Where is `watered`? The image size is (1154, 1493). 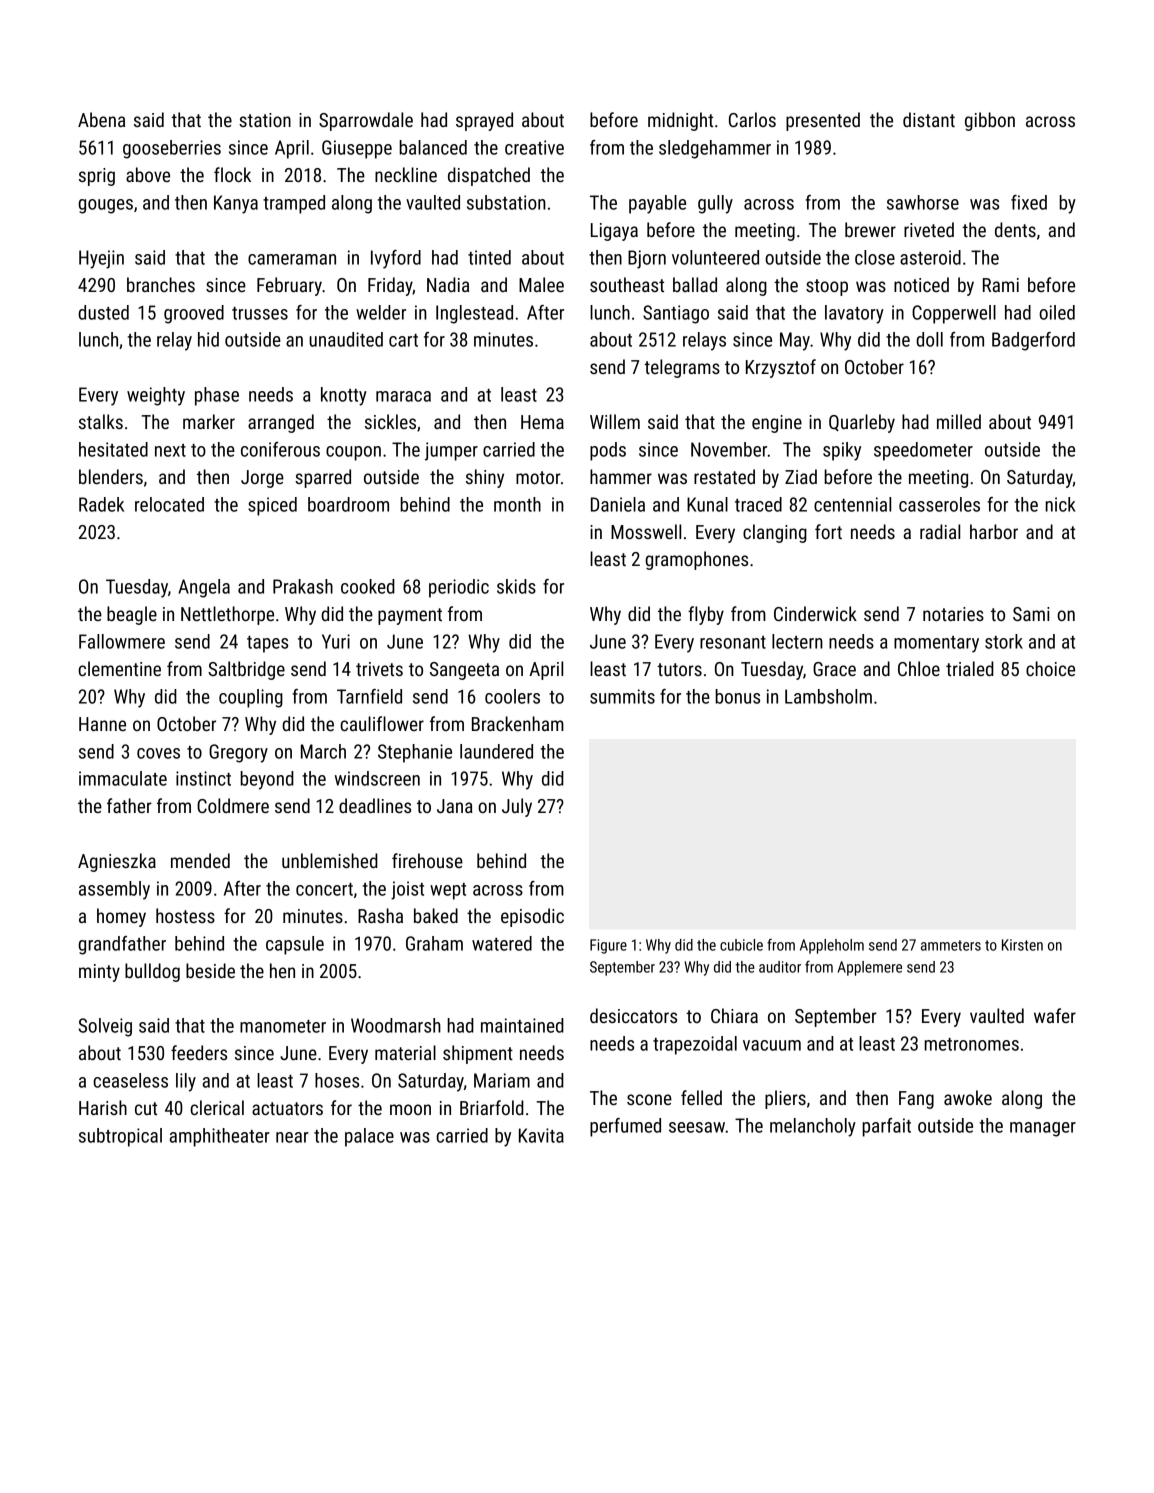 watered is located at coordinates (502, 943).
